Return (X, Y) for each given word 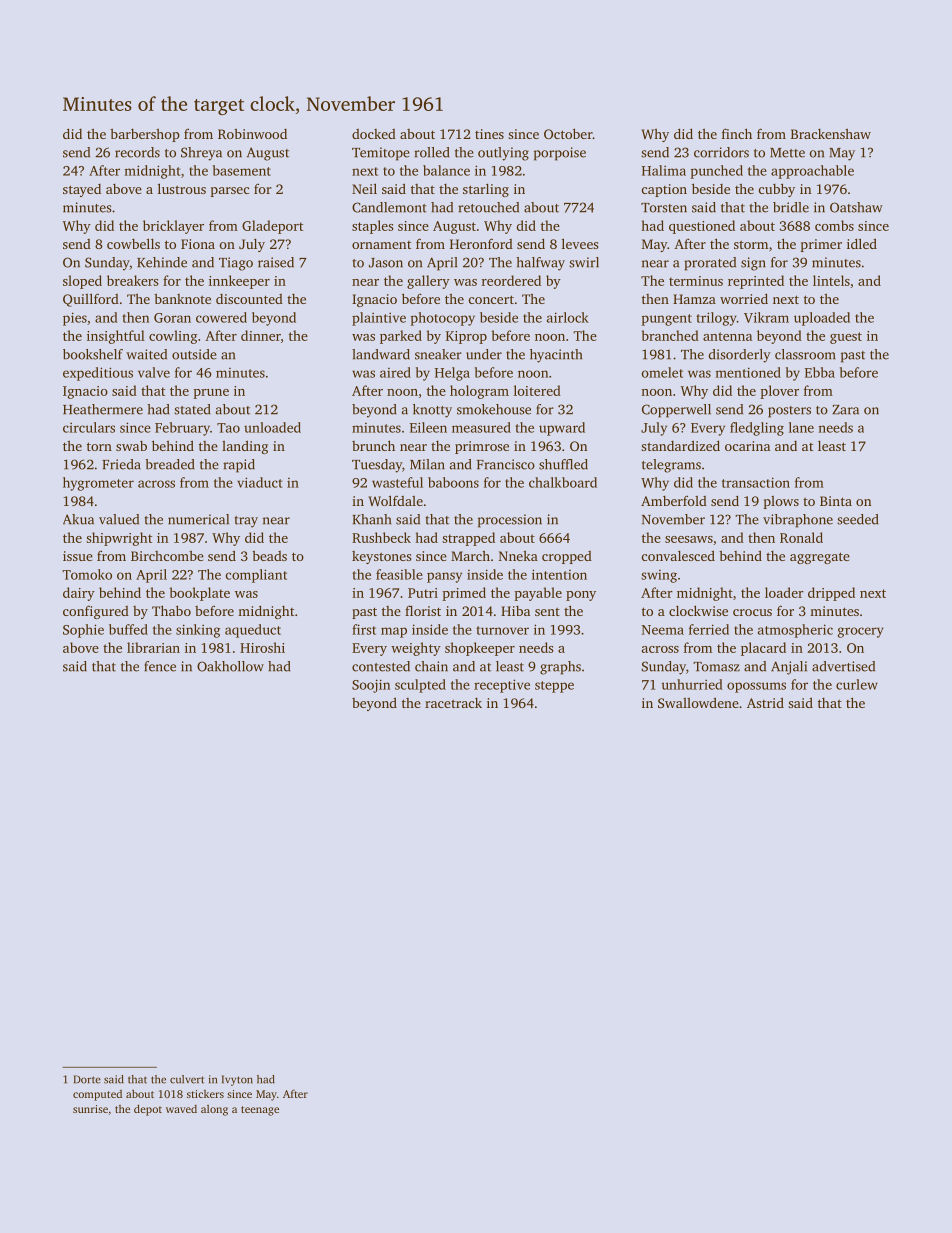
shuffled (563, 464)
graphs (560, 668)
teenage (260, 1111)
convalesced (678, 555)
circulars (89, 427)
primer (821, 245)
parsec (230, 192)
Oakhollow (230, 666)
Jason (386, 263)
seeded (858, 519)
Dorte (87, 1079)
